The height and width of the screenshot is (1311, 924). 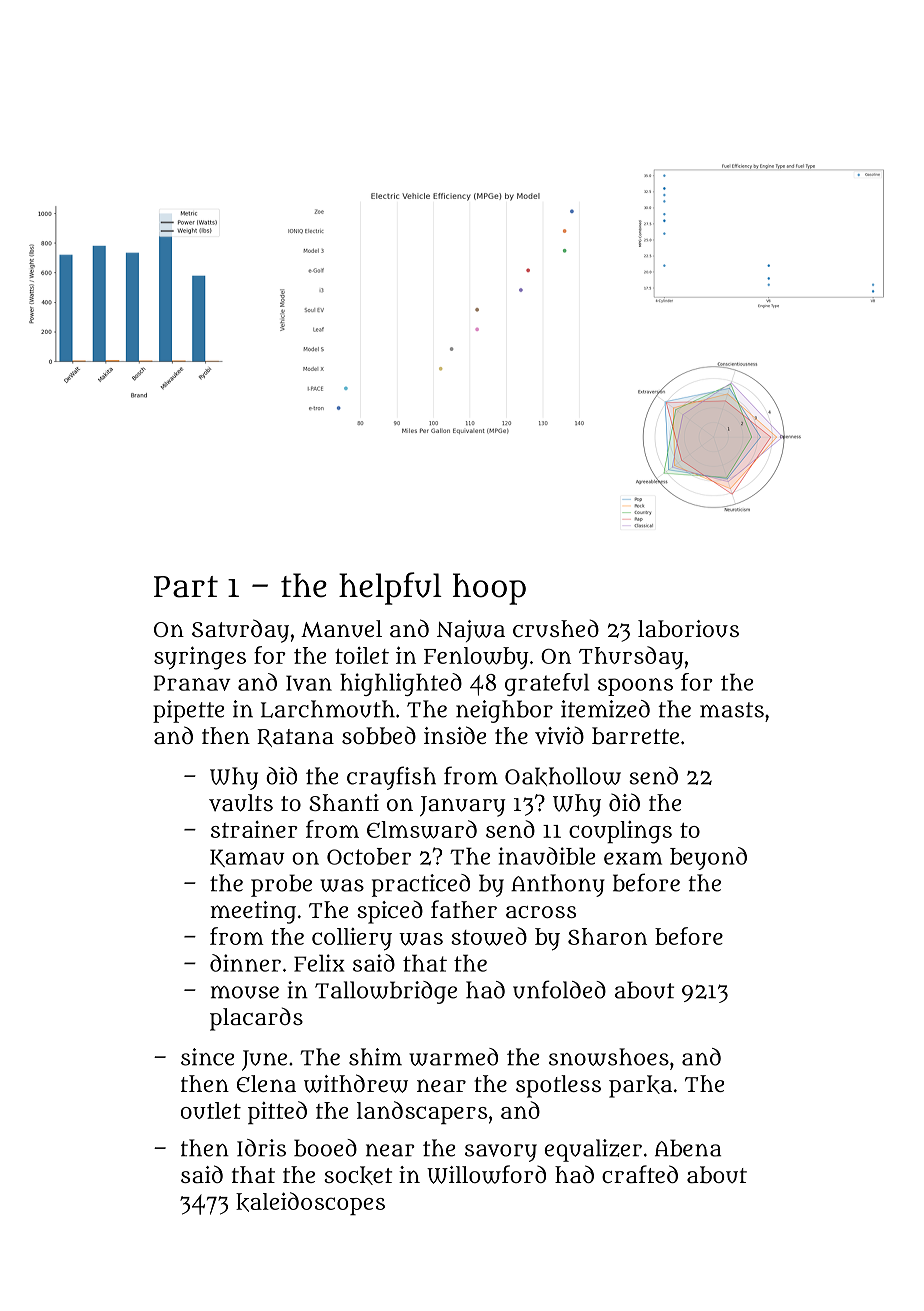 What do you see at coordinates (640, 1086) in the screenshot?
I see `parka` at bounding box center [640, 1086].
